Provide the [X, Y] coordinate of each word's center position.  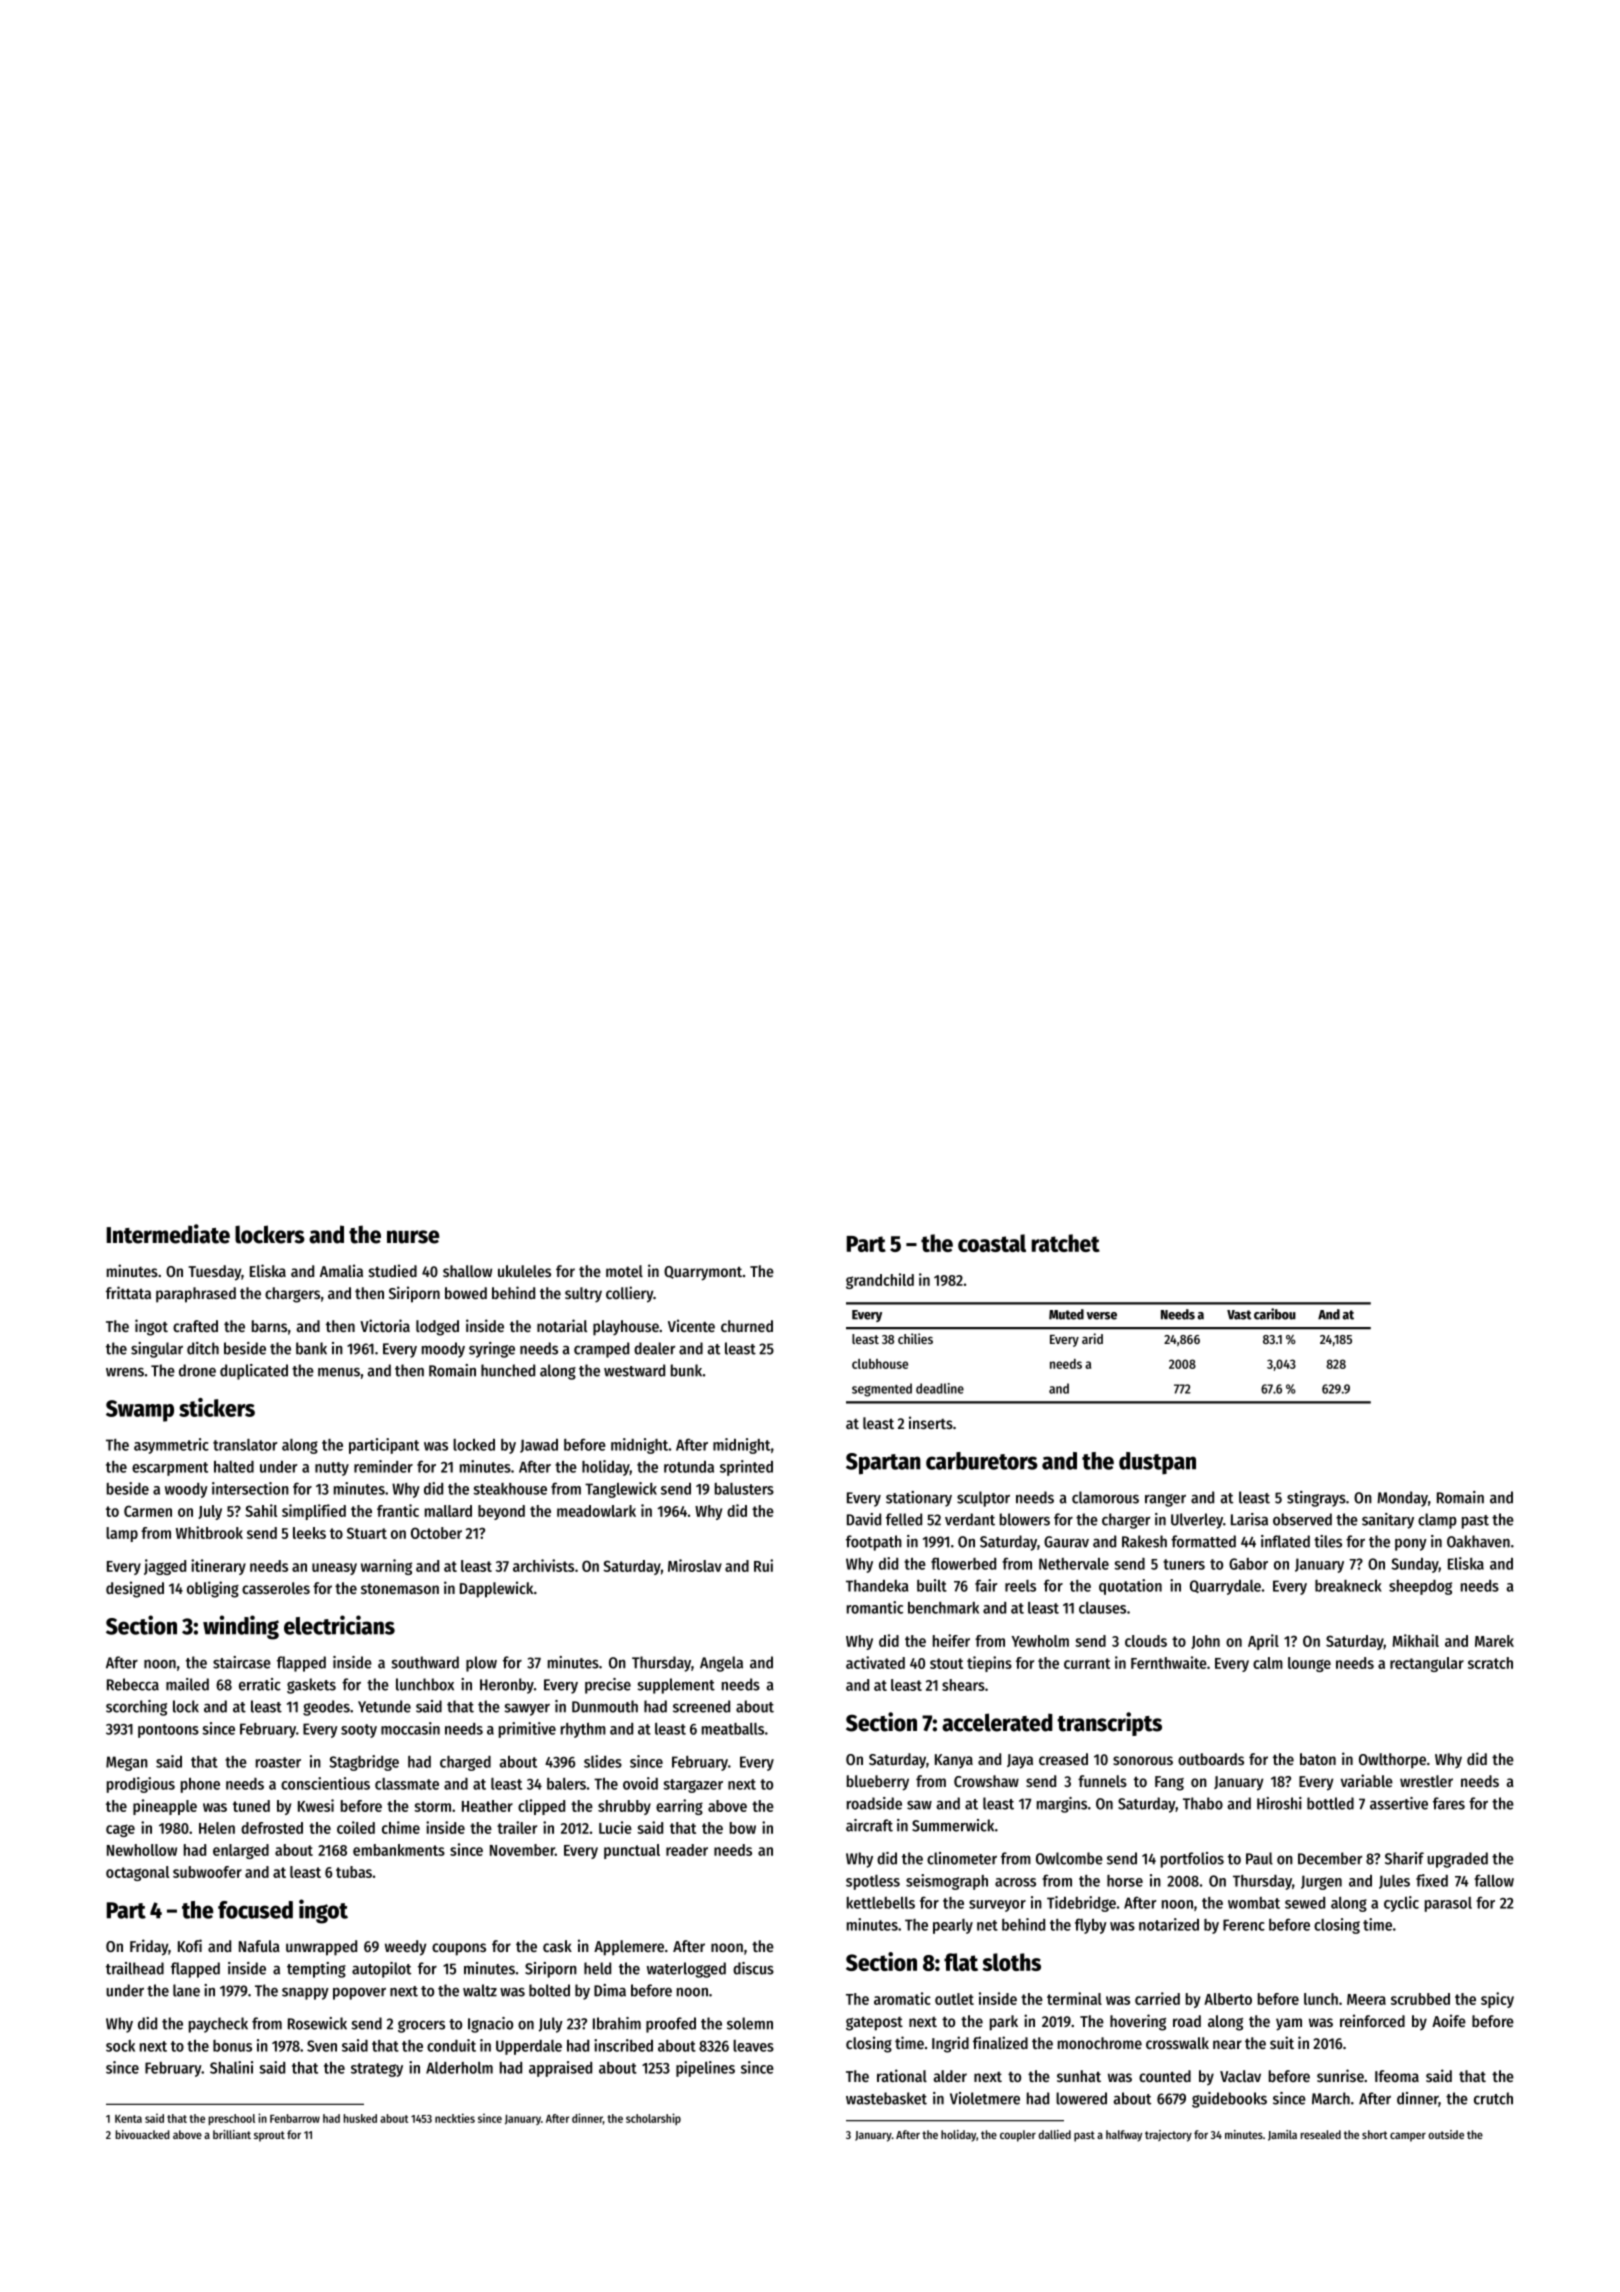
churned [747, 1326]
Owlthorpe [1392, 1761]
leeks [309, 1533]
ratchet [1065, 1243]
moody [443, 1350]
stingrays [1316, 1499]
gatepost [874, 2023]
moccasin [410, 1728]
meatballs [733, 1729]
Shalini [231, 2067]
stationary [919, 1499]
